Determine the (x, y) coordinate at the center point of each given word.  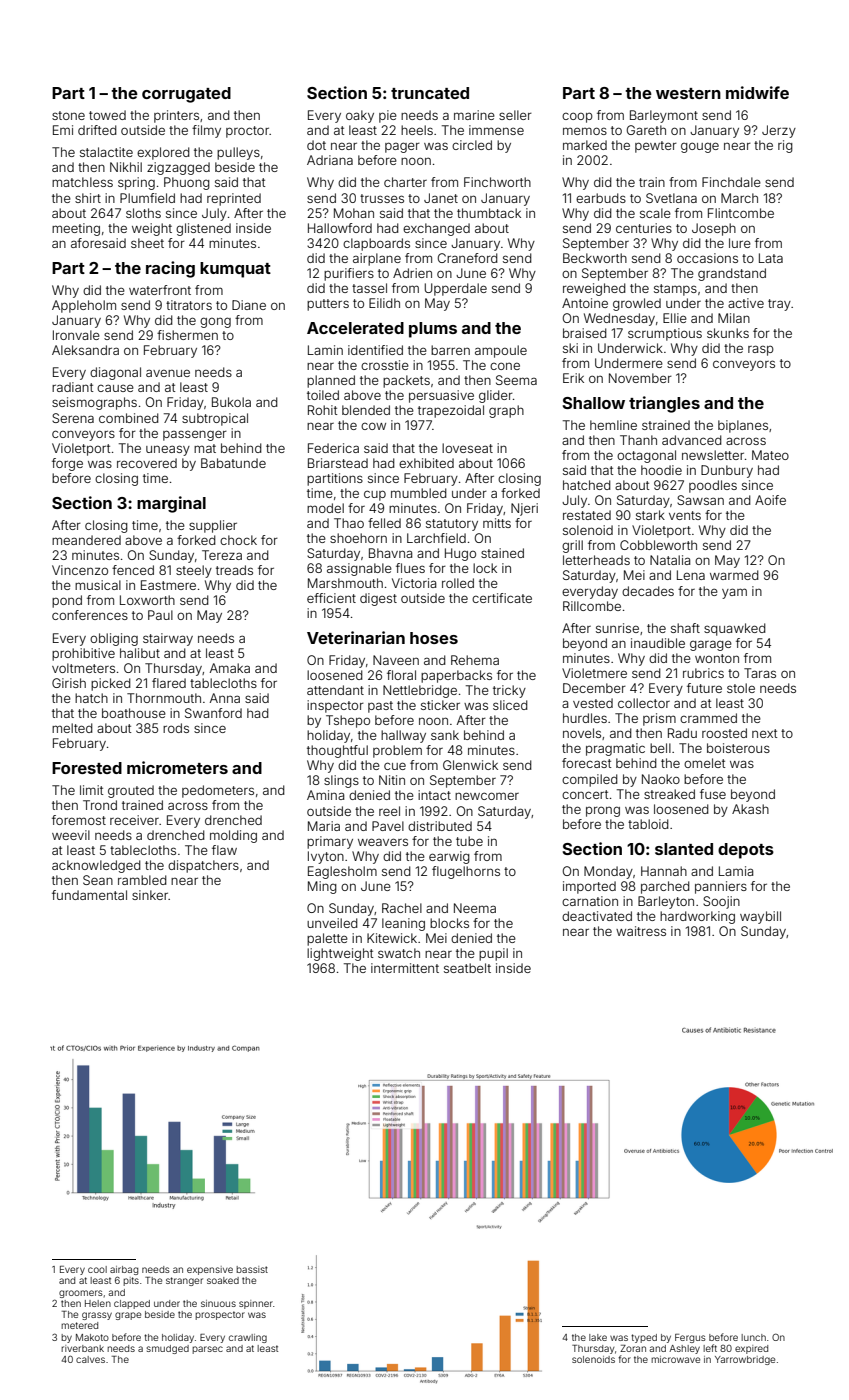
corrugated (186, 95)
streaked (669, 794)
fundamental (89, 895)
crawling (248, 1338)
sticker (440, 705)
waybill (760, 917)
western (688, 93)
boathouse (134, 713)
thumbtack (489, 213)
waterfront (160, 290)
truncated (430, 93)
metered (79, 1325)
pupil (493, 954)
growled (637, 304)
